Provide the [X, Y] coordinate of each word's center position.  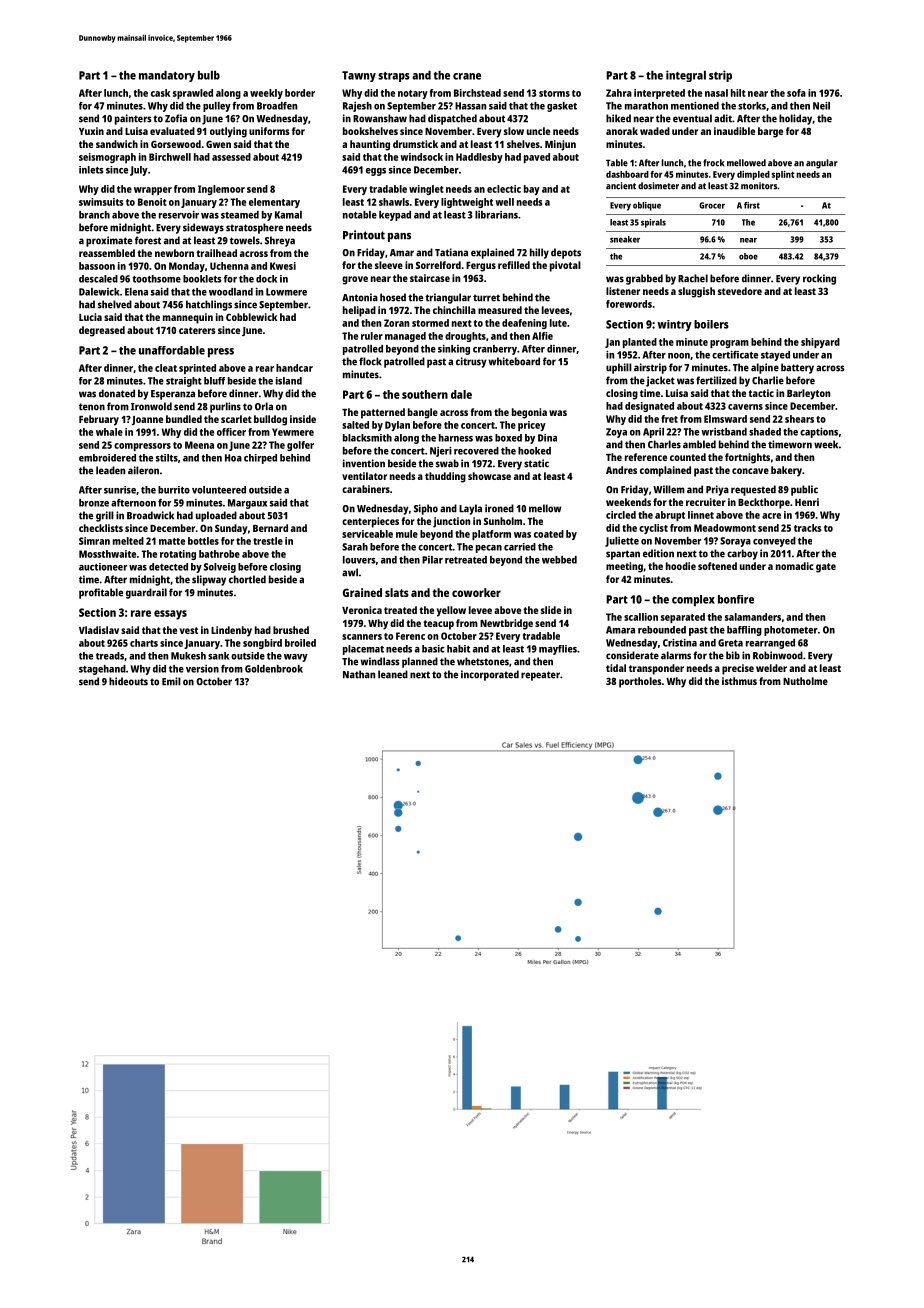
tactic [761, 393]
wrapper [153, 191]
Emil [171, 681]
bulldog [270, 420]
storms [554, 93]
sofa [796, 93]
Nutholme [805, 681]
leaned [393, 674]
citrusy [471, 362]
